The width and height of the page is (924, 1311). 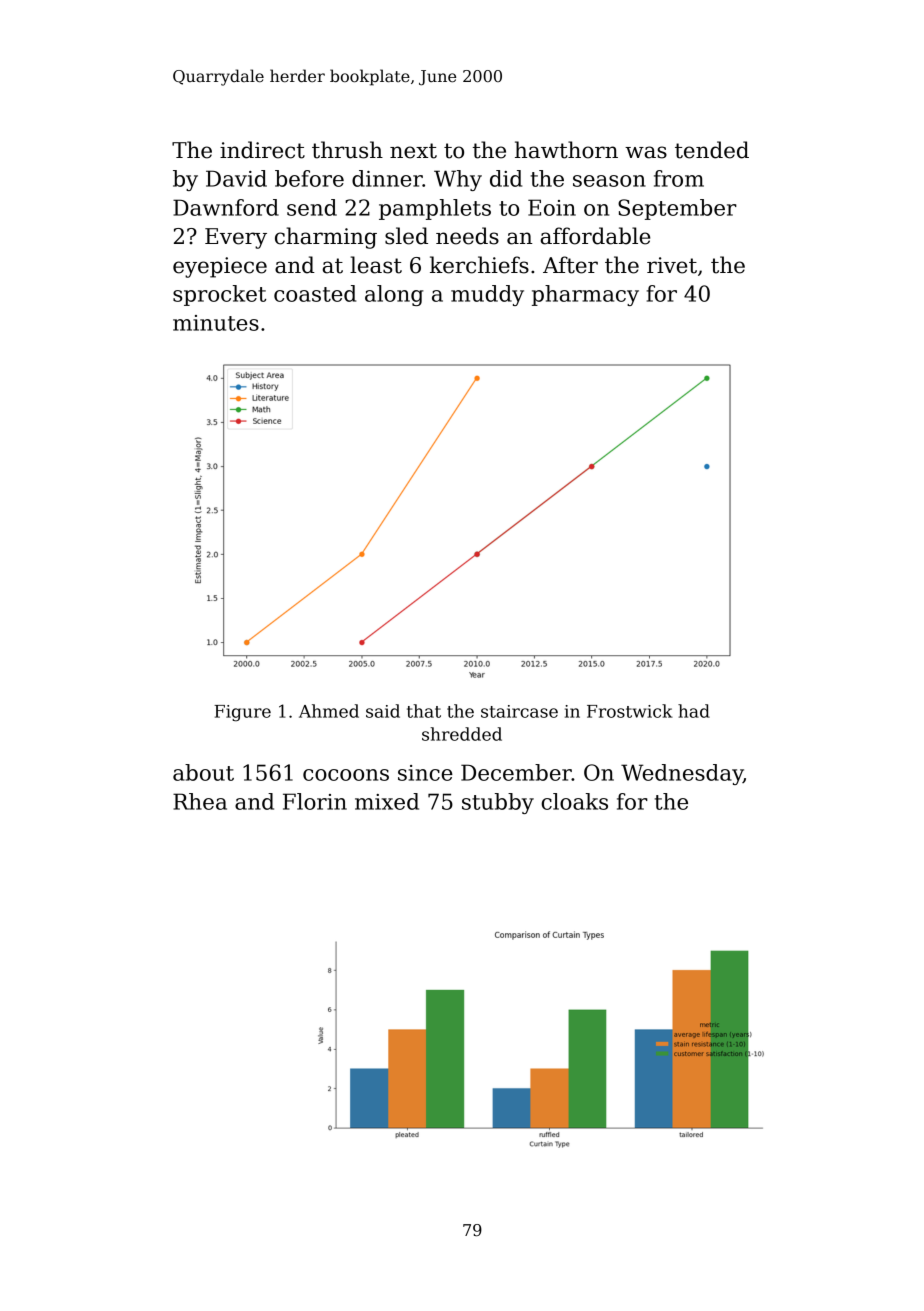 What do you see at coordinates (315, 293) in the page?
I see `coasted` at bounding box center [315, 293].
